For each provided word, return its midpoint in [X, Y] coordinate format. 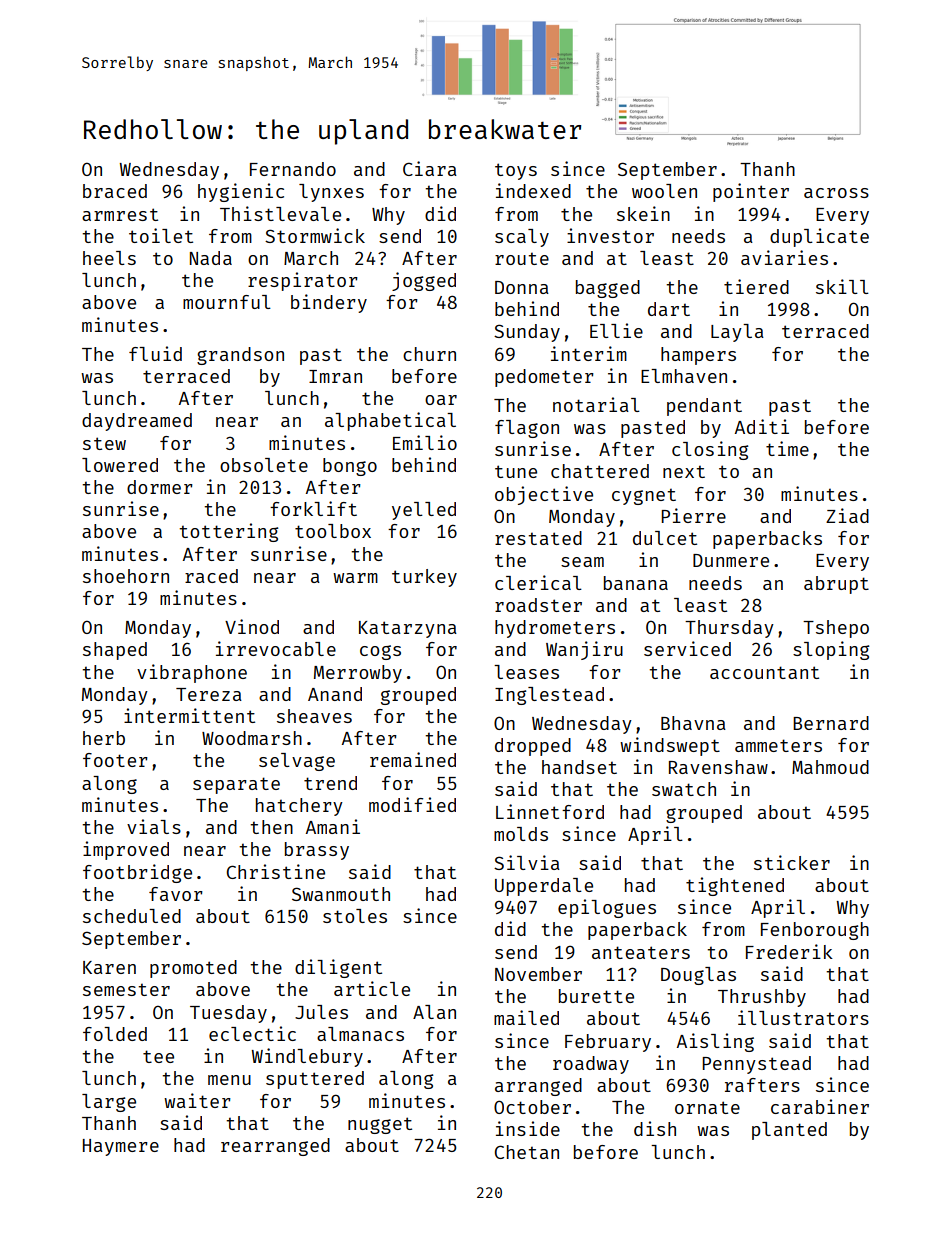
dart [669, 309]
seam [582, 562]
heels [109, 258]
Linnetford [550, 811]
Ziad [847, 515]
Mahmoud [830, 767]
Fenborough [815, 931]
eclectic [252, 1033]
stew [104, 443]
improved [126, 850]
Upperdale [544, 887]
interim [589, 353]
